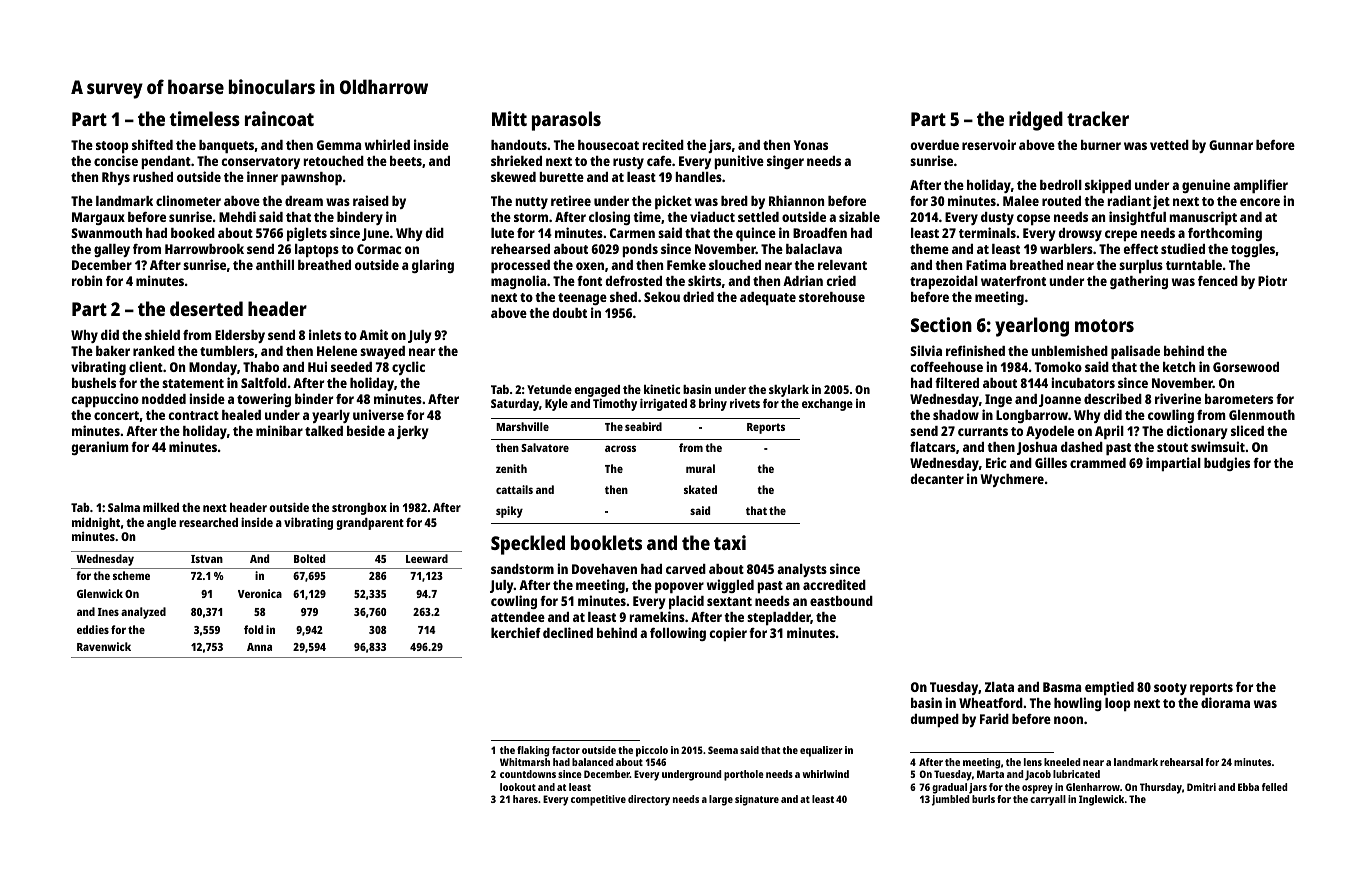 The height and width of the image is (887, 1372). I want to click on Ravenwick, so click(104, 646).
